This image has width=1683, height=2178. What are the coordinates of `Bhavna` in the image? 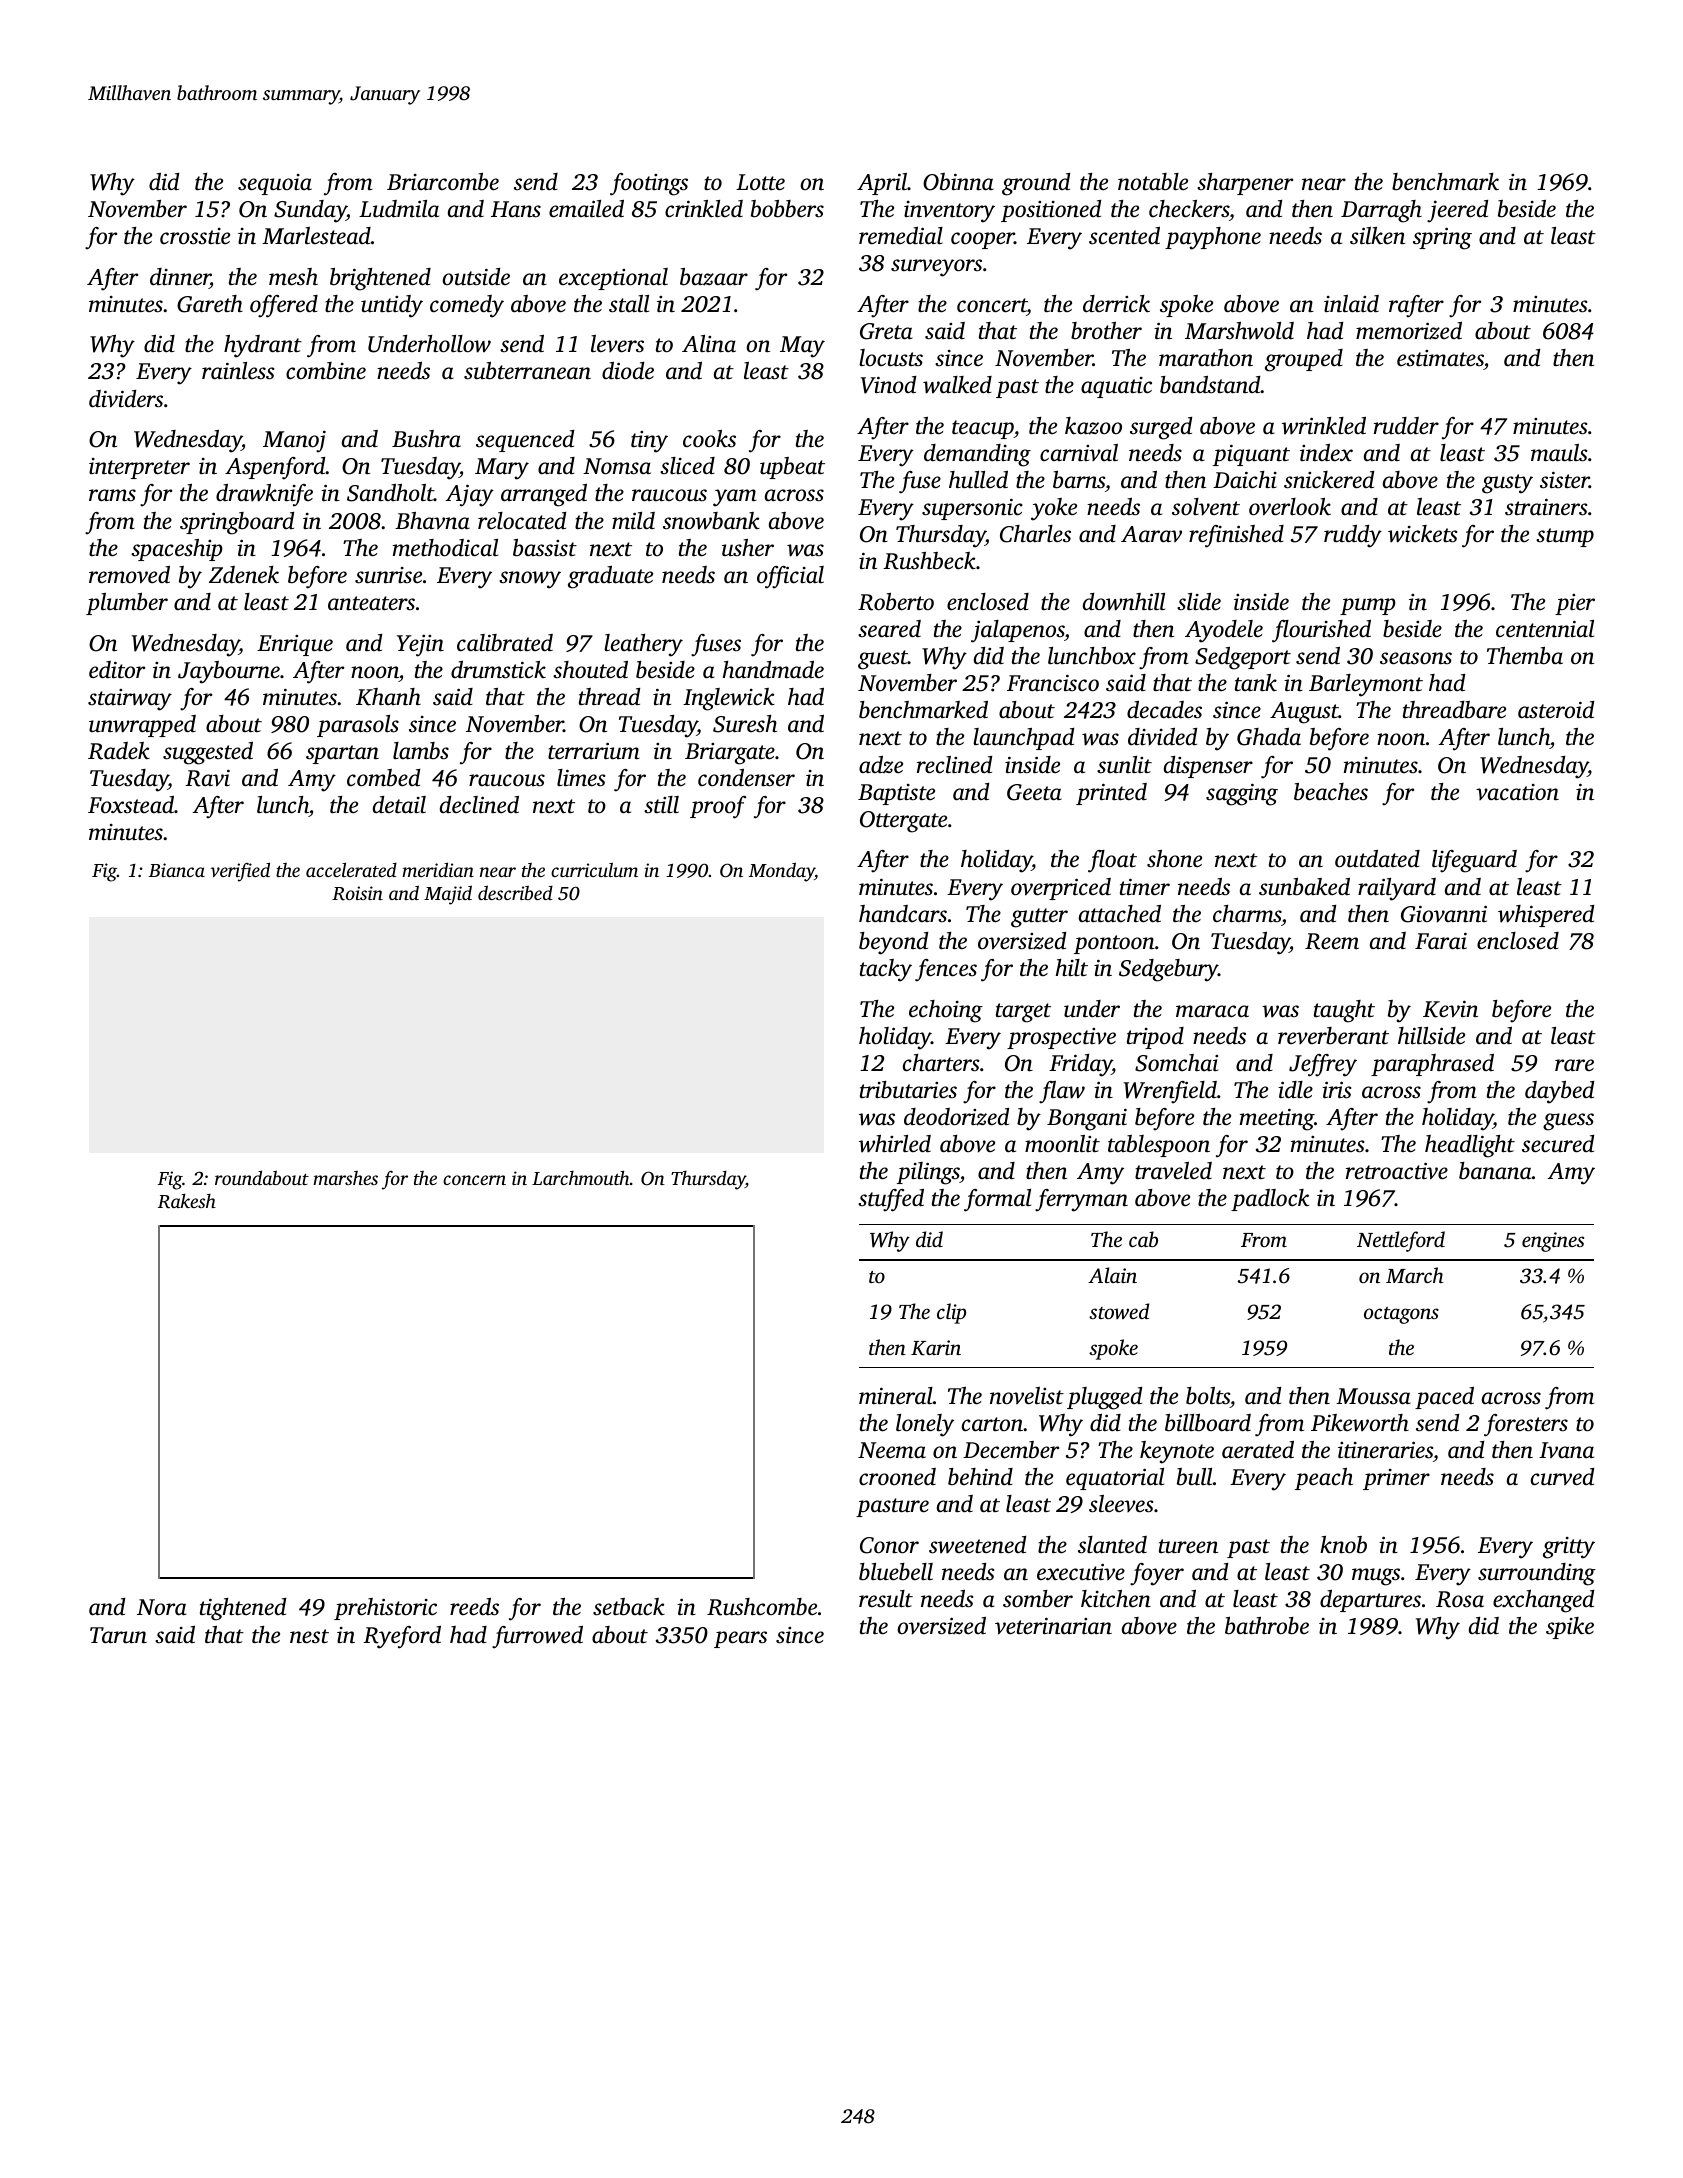 It's located at (432, 521).
